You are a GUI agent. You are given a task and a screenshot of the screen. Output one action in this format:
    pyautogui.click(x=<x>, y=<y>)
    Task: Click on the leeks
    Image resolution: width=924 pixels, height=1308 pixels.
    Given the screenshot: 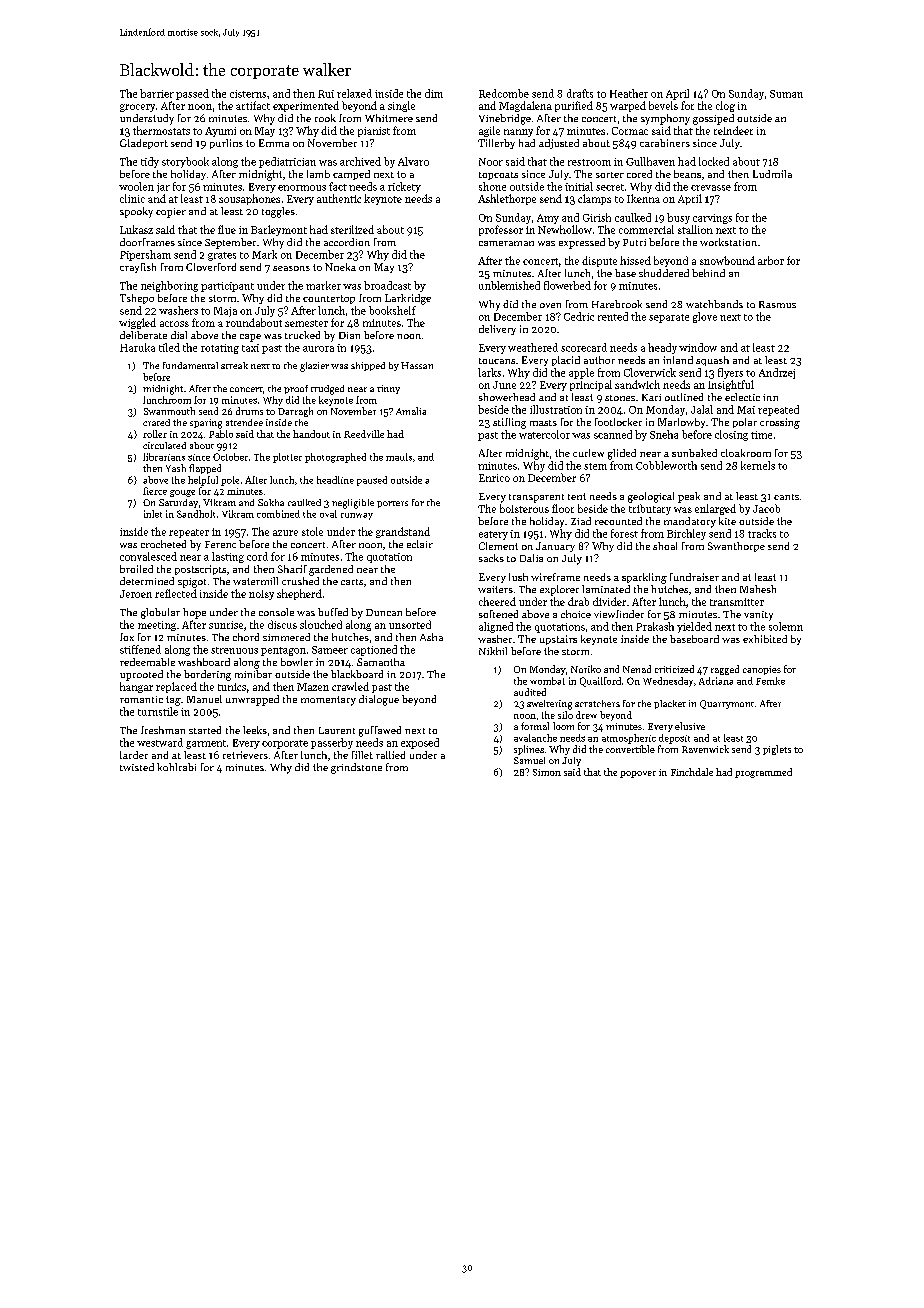 What is the action you would take?
    pyautogui.click(x=255, y=730)
